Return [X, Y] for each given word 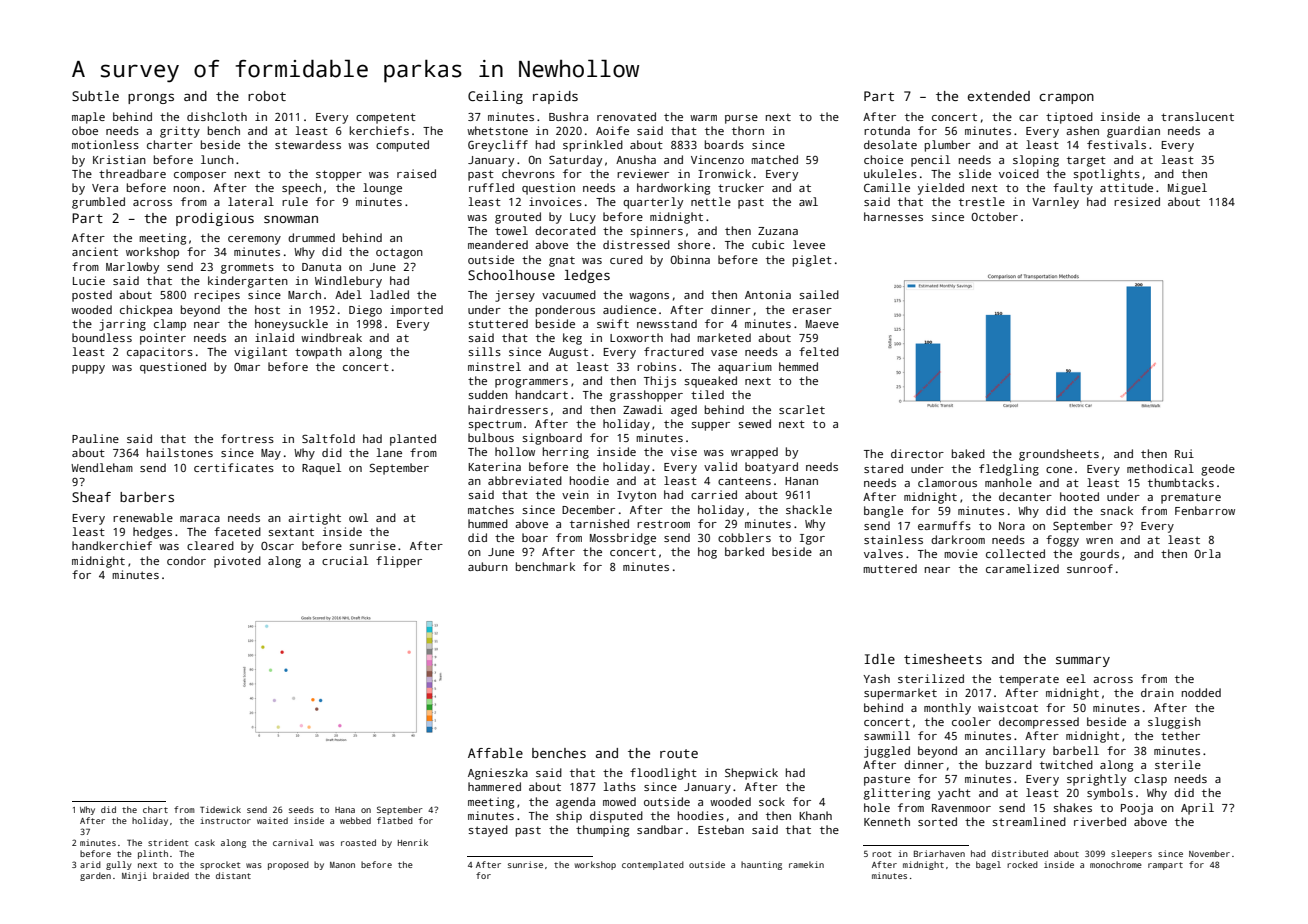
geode [1218, 470]
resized [1137, 201]
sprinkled [593, 146]
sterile [1178, 764]
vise [684, 451]
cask [205, 842]
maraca [200, 519]
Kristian [119, 159]
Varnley [1055, 203]
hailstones [180, 452]
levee [809, 244]
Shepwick [751, 774]
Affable [495, 753]
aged [684, 411]
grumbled [98, 203]
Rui [1184, 453]
